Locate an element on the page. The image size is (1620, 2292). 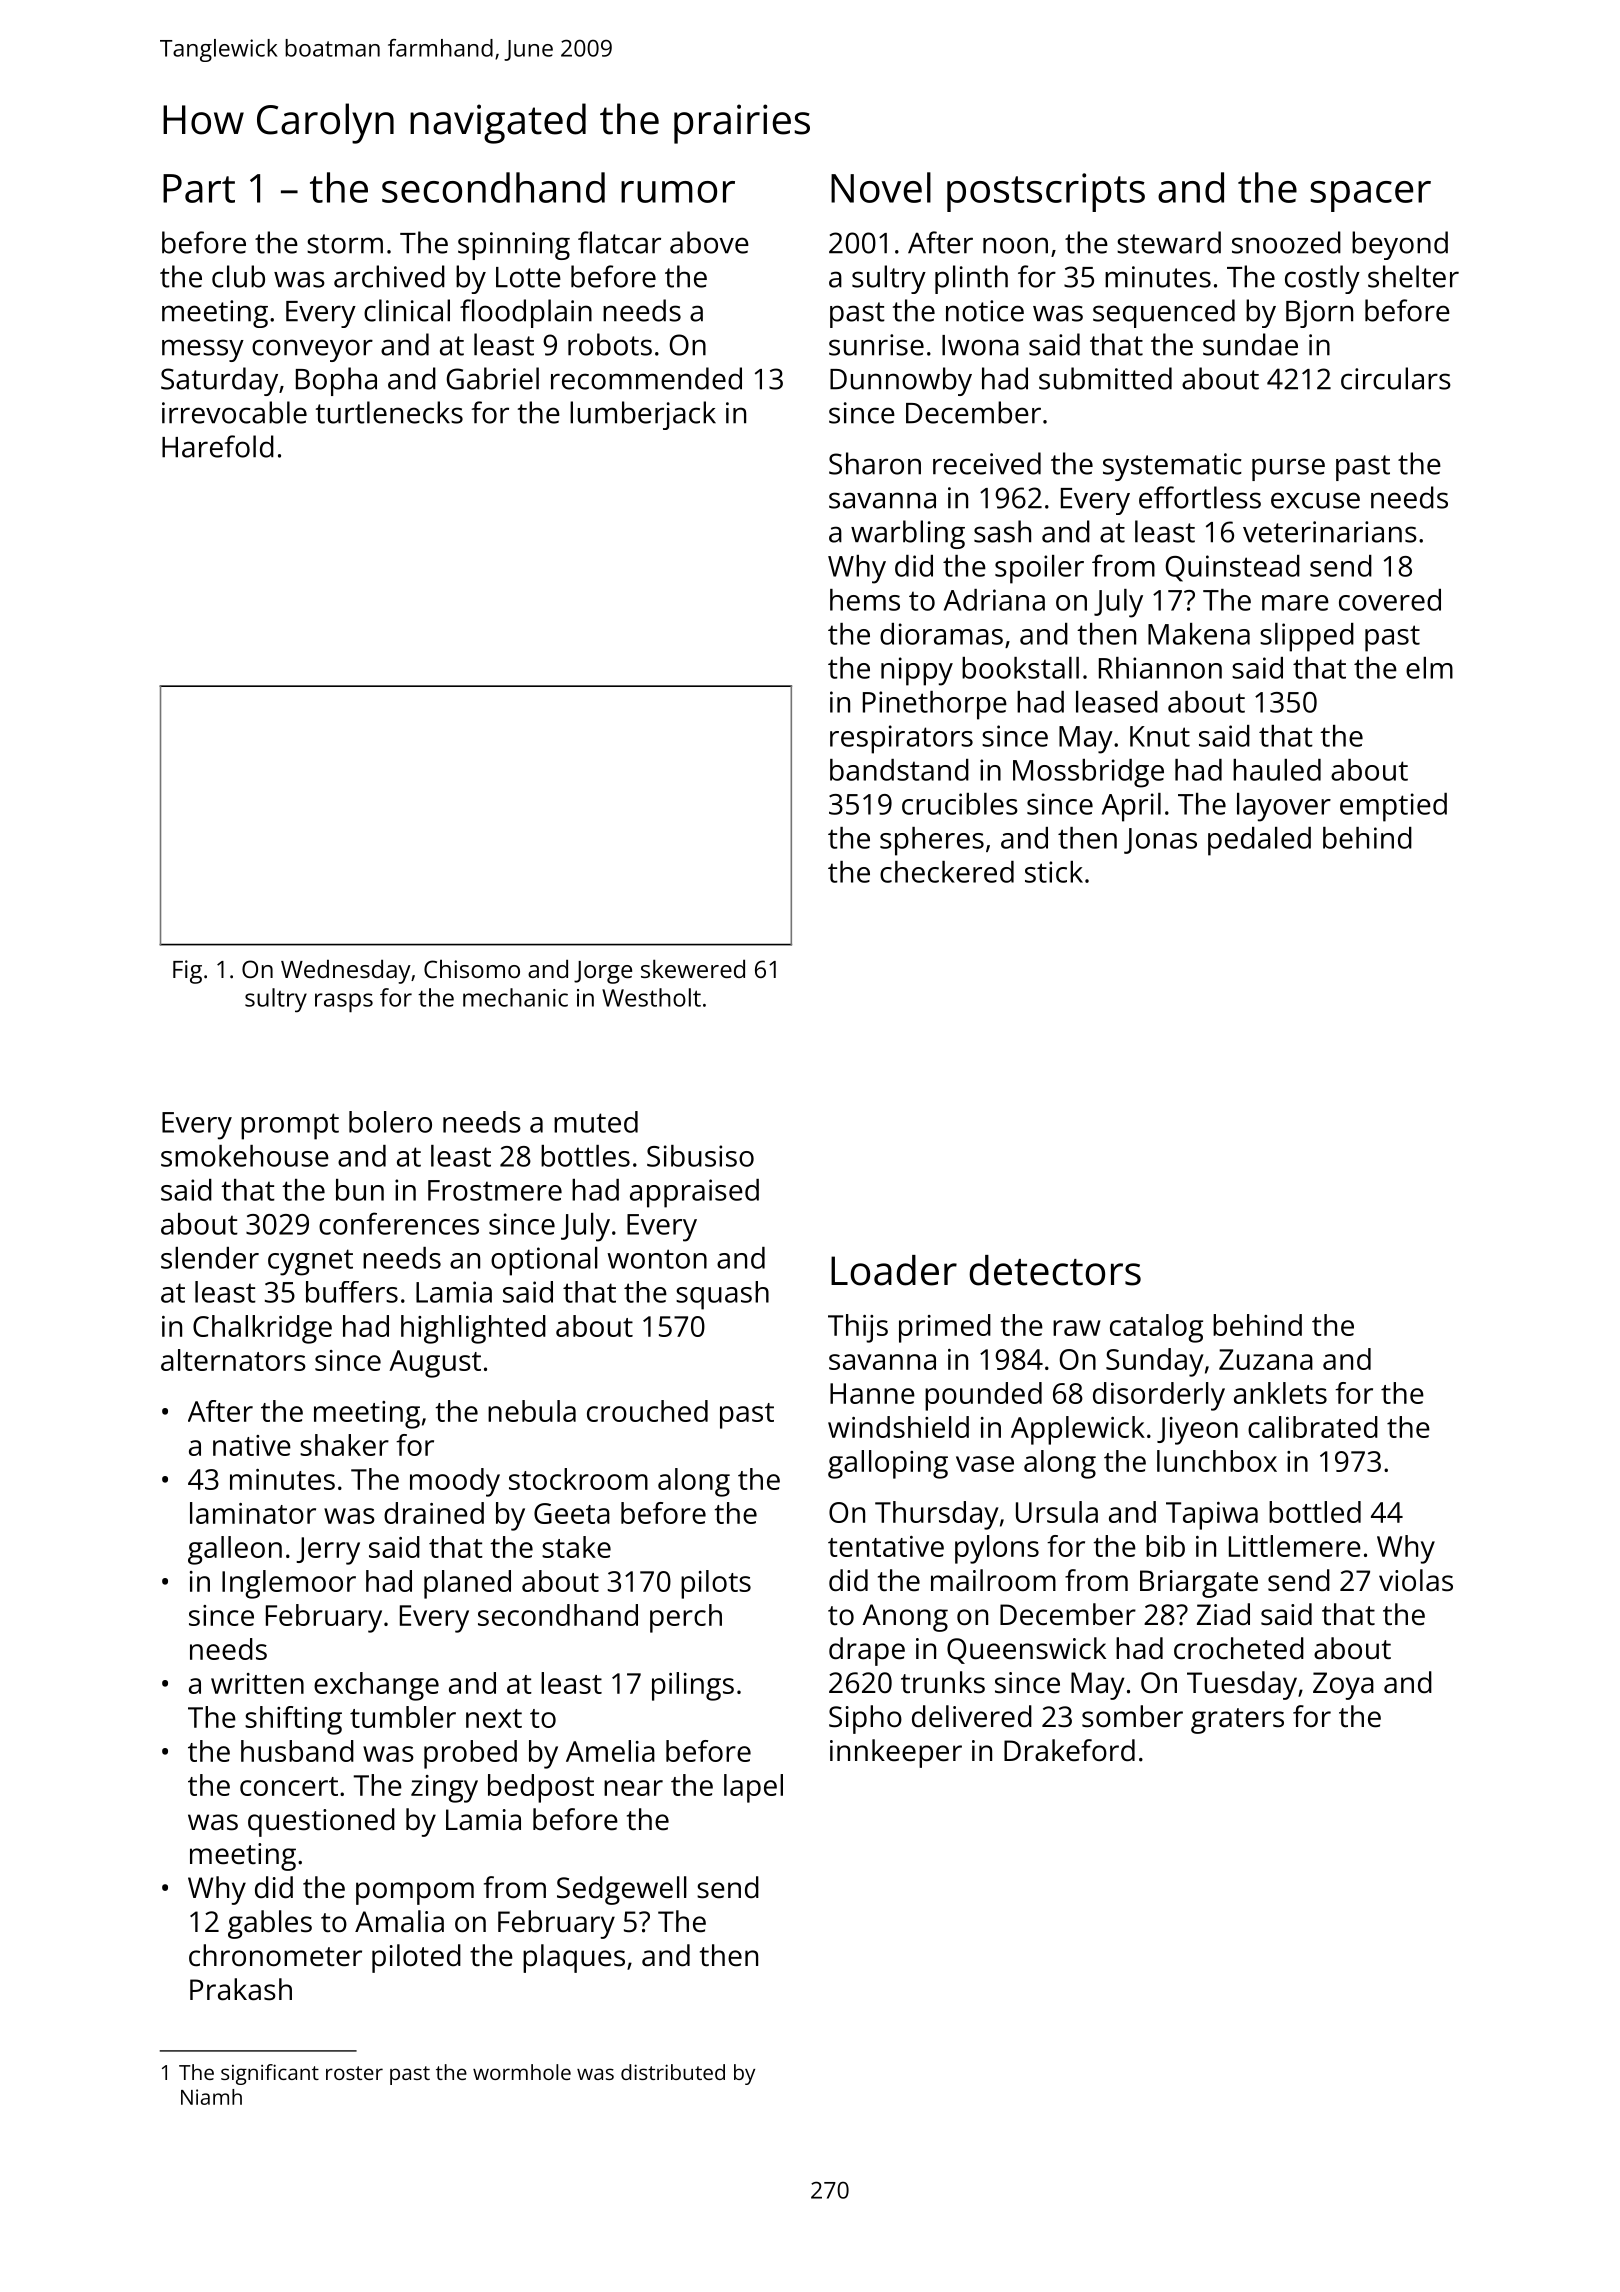
Novel is located at coordinates (881, 187).
